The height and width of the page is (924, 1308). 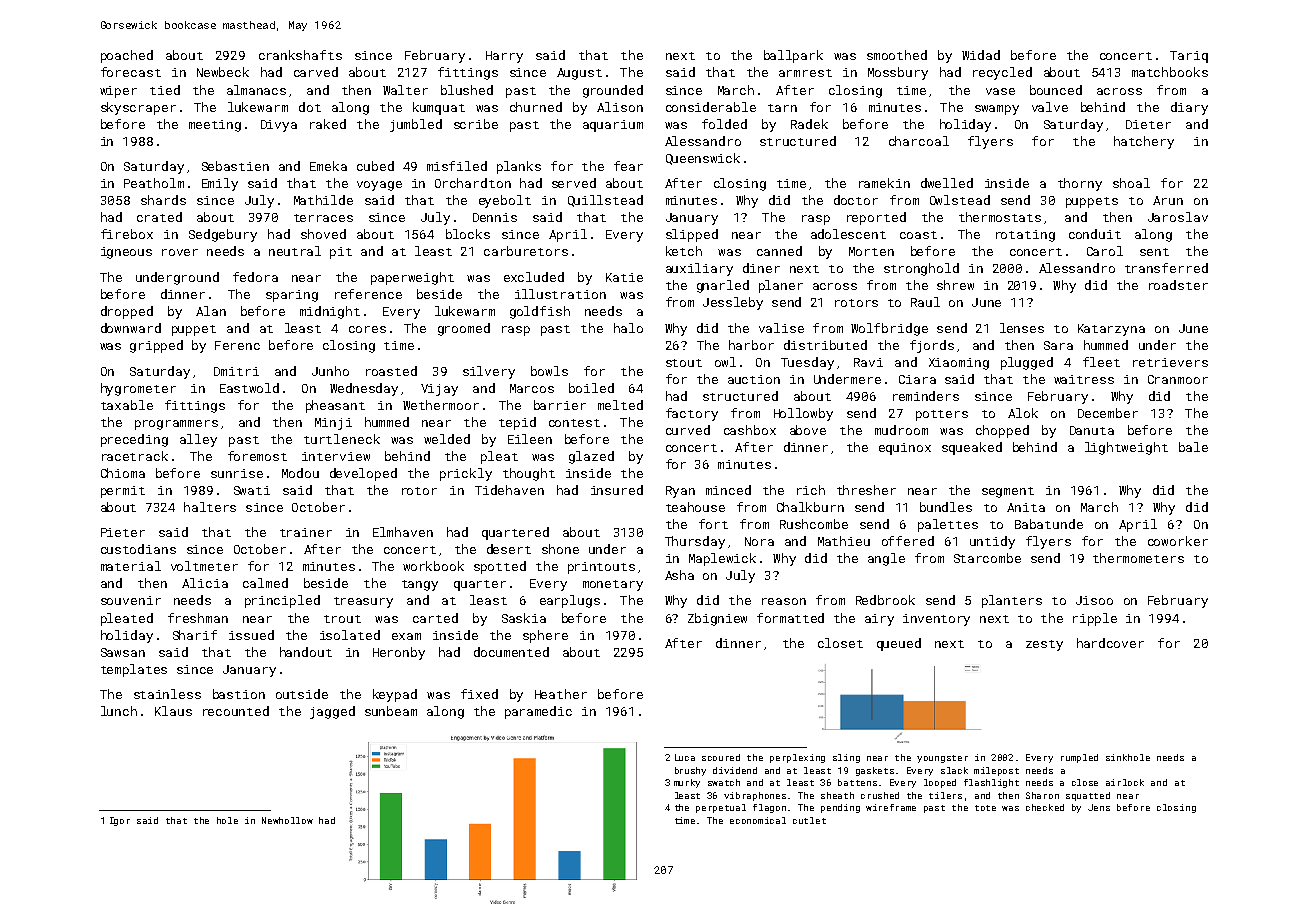 What do you see at coordinates (131, 328) in the page?
I see `downward` at bounding box center [131, 328].
